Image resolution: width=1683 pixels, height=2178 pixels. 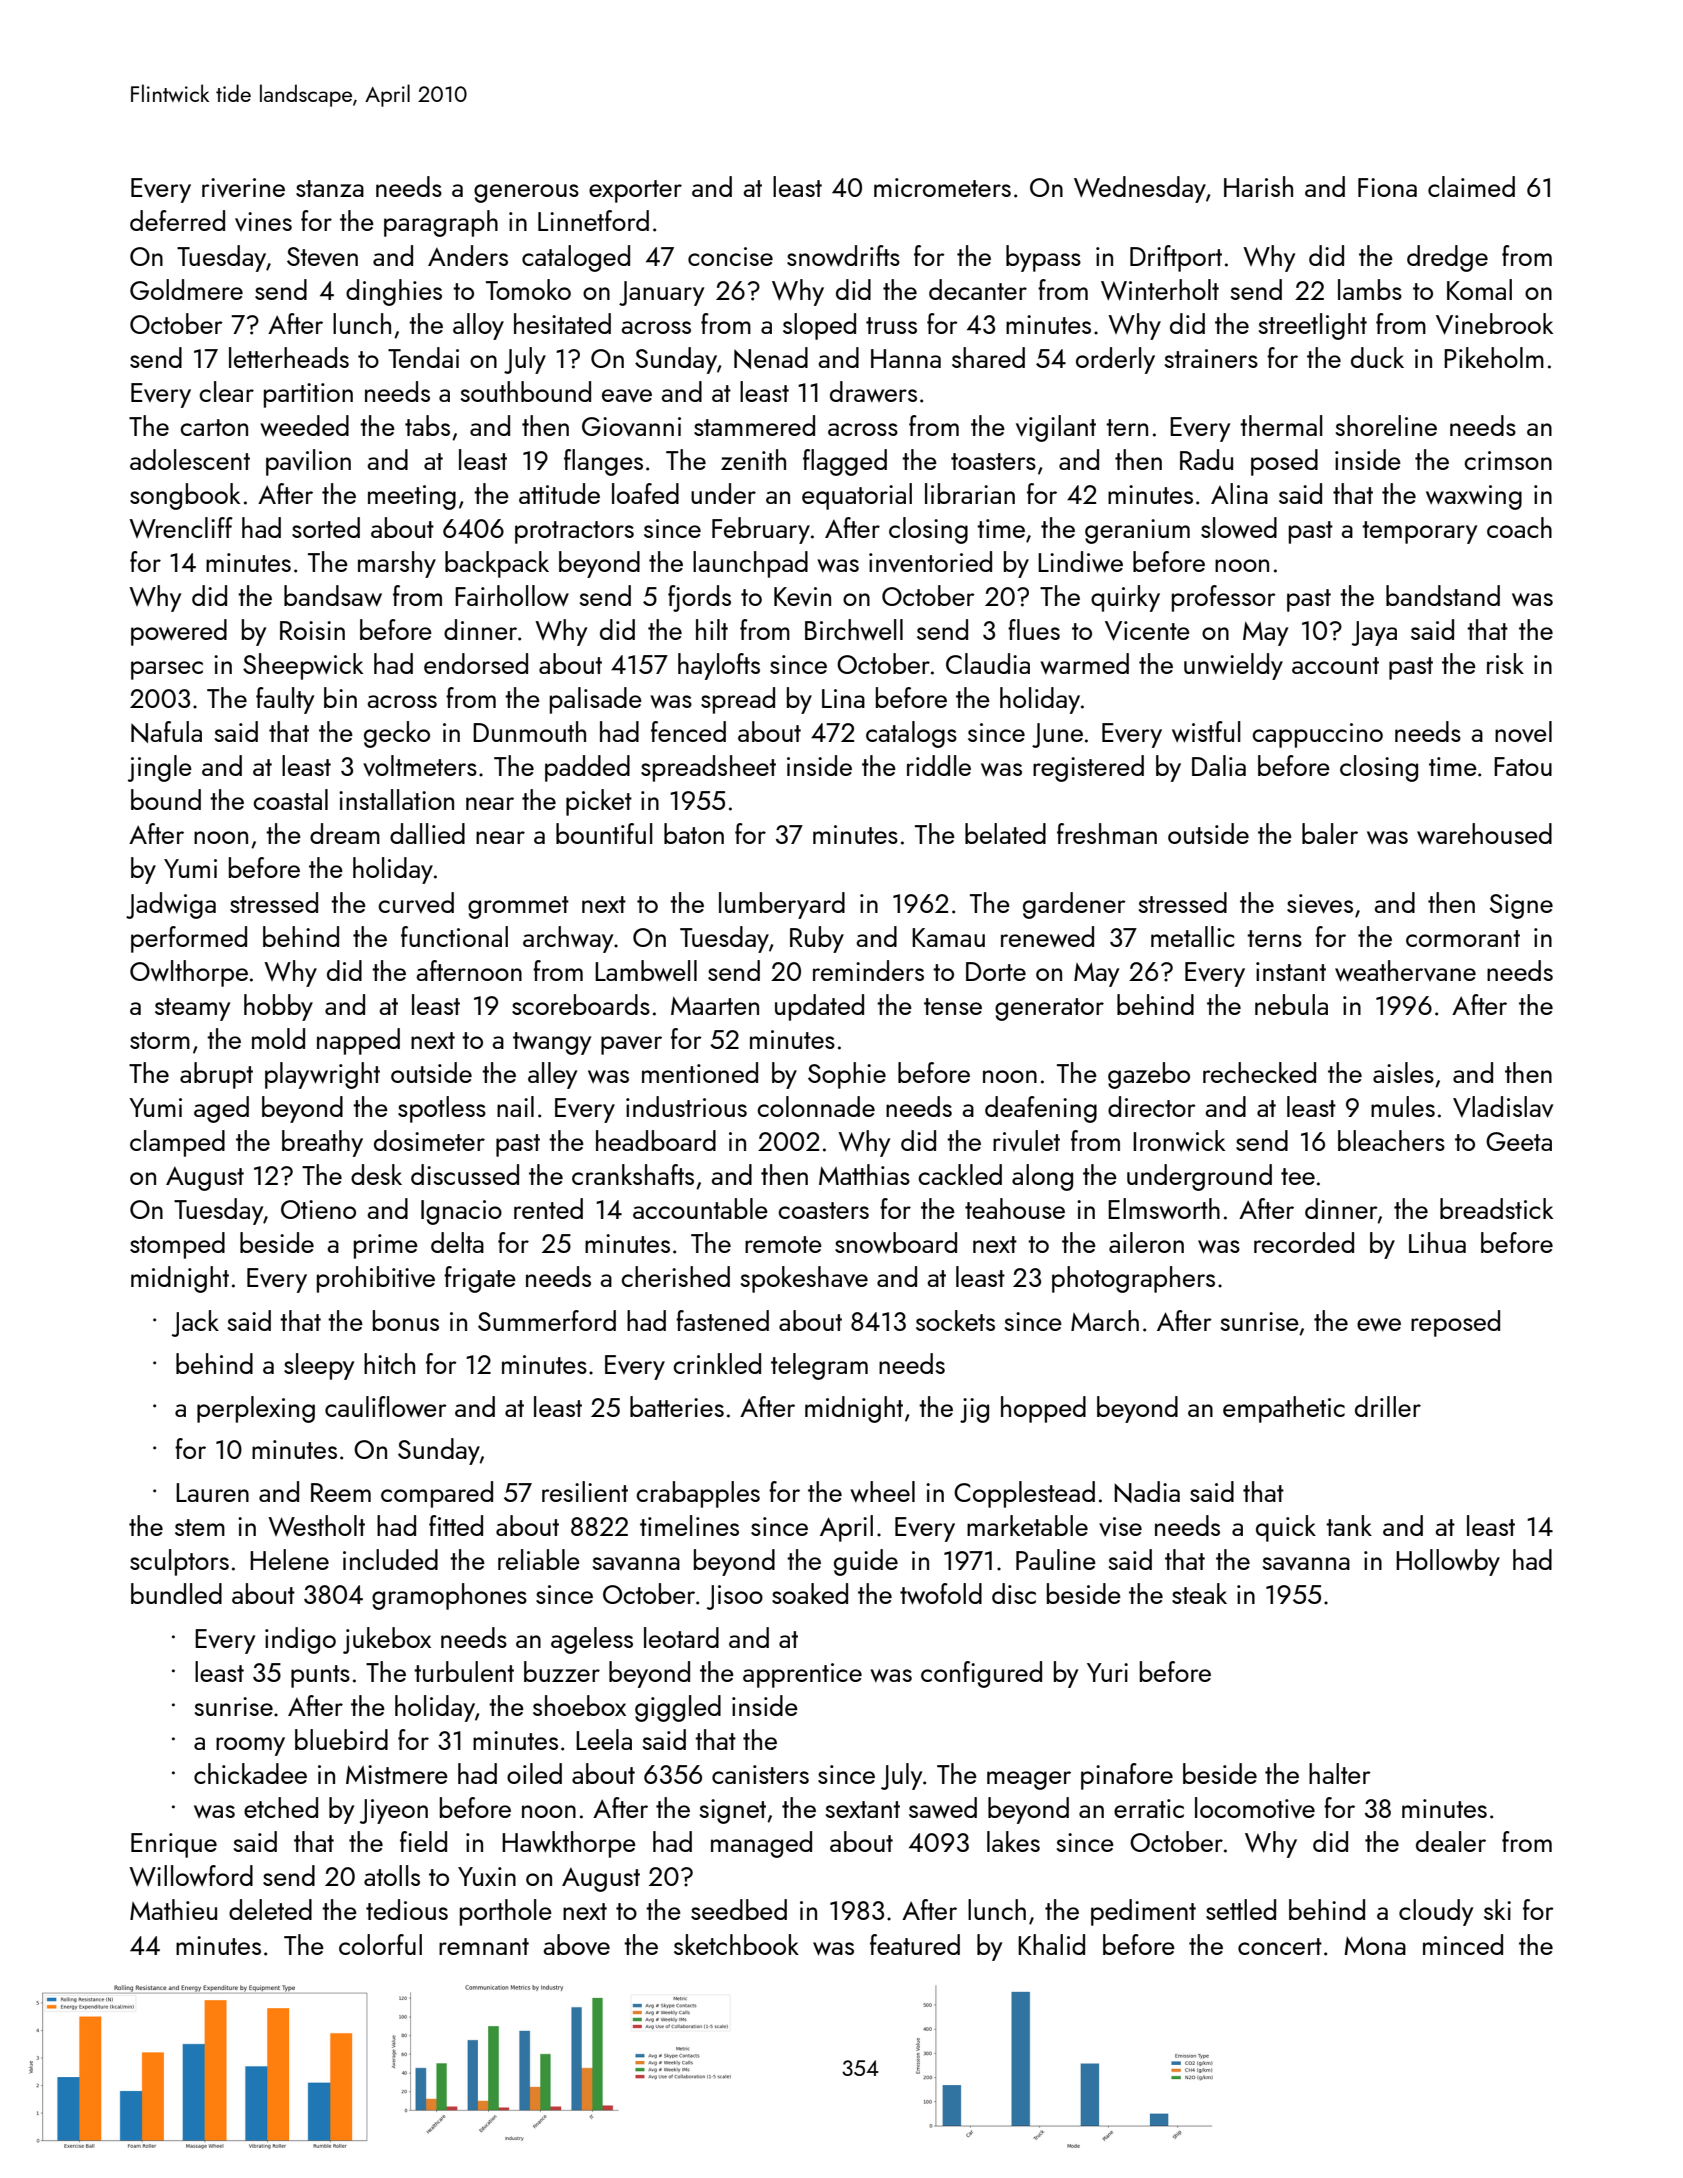 What do you see at coordinates (1519, 1141) in the screenshot?
I see `Geeta` at bounding box center [1519, 1141].
